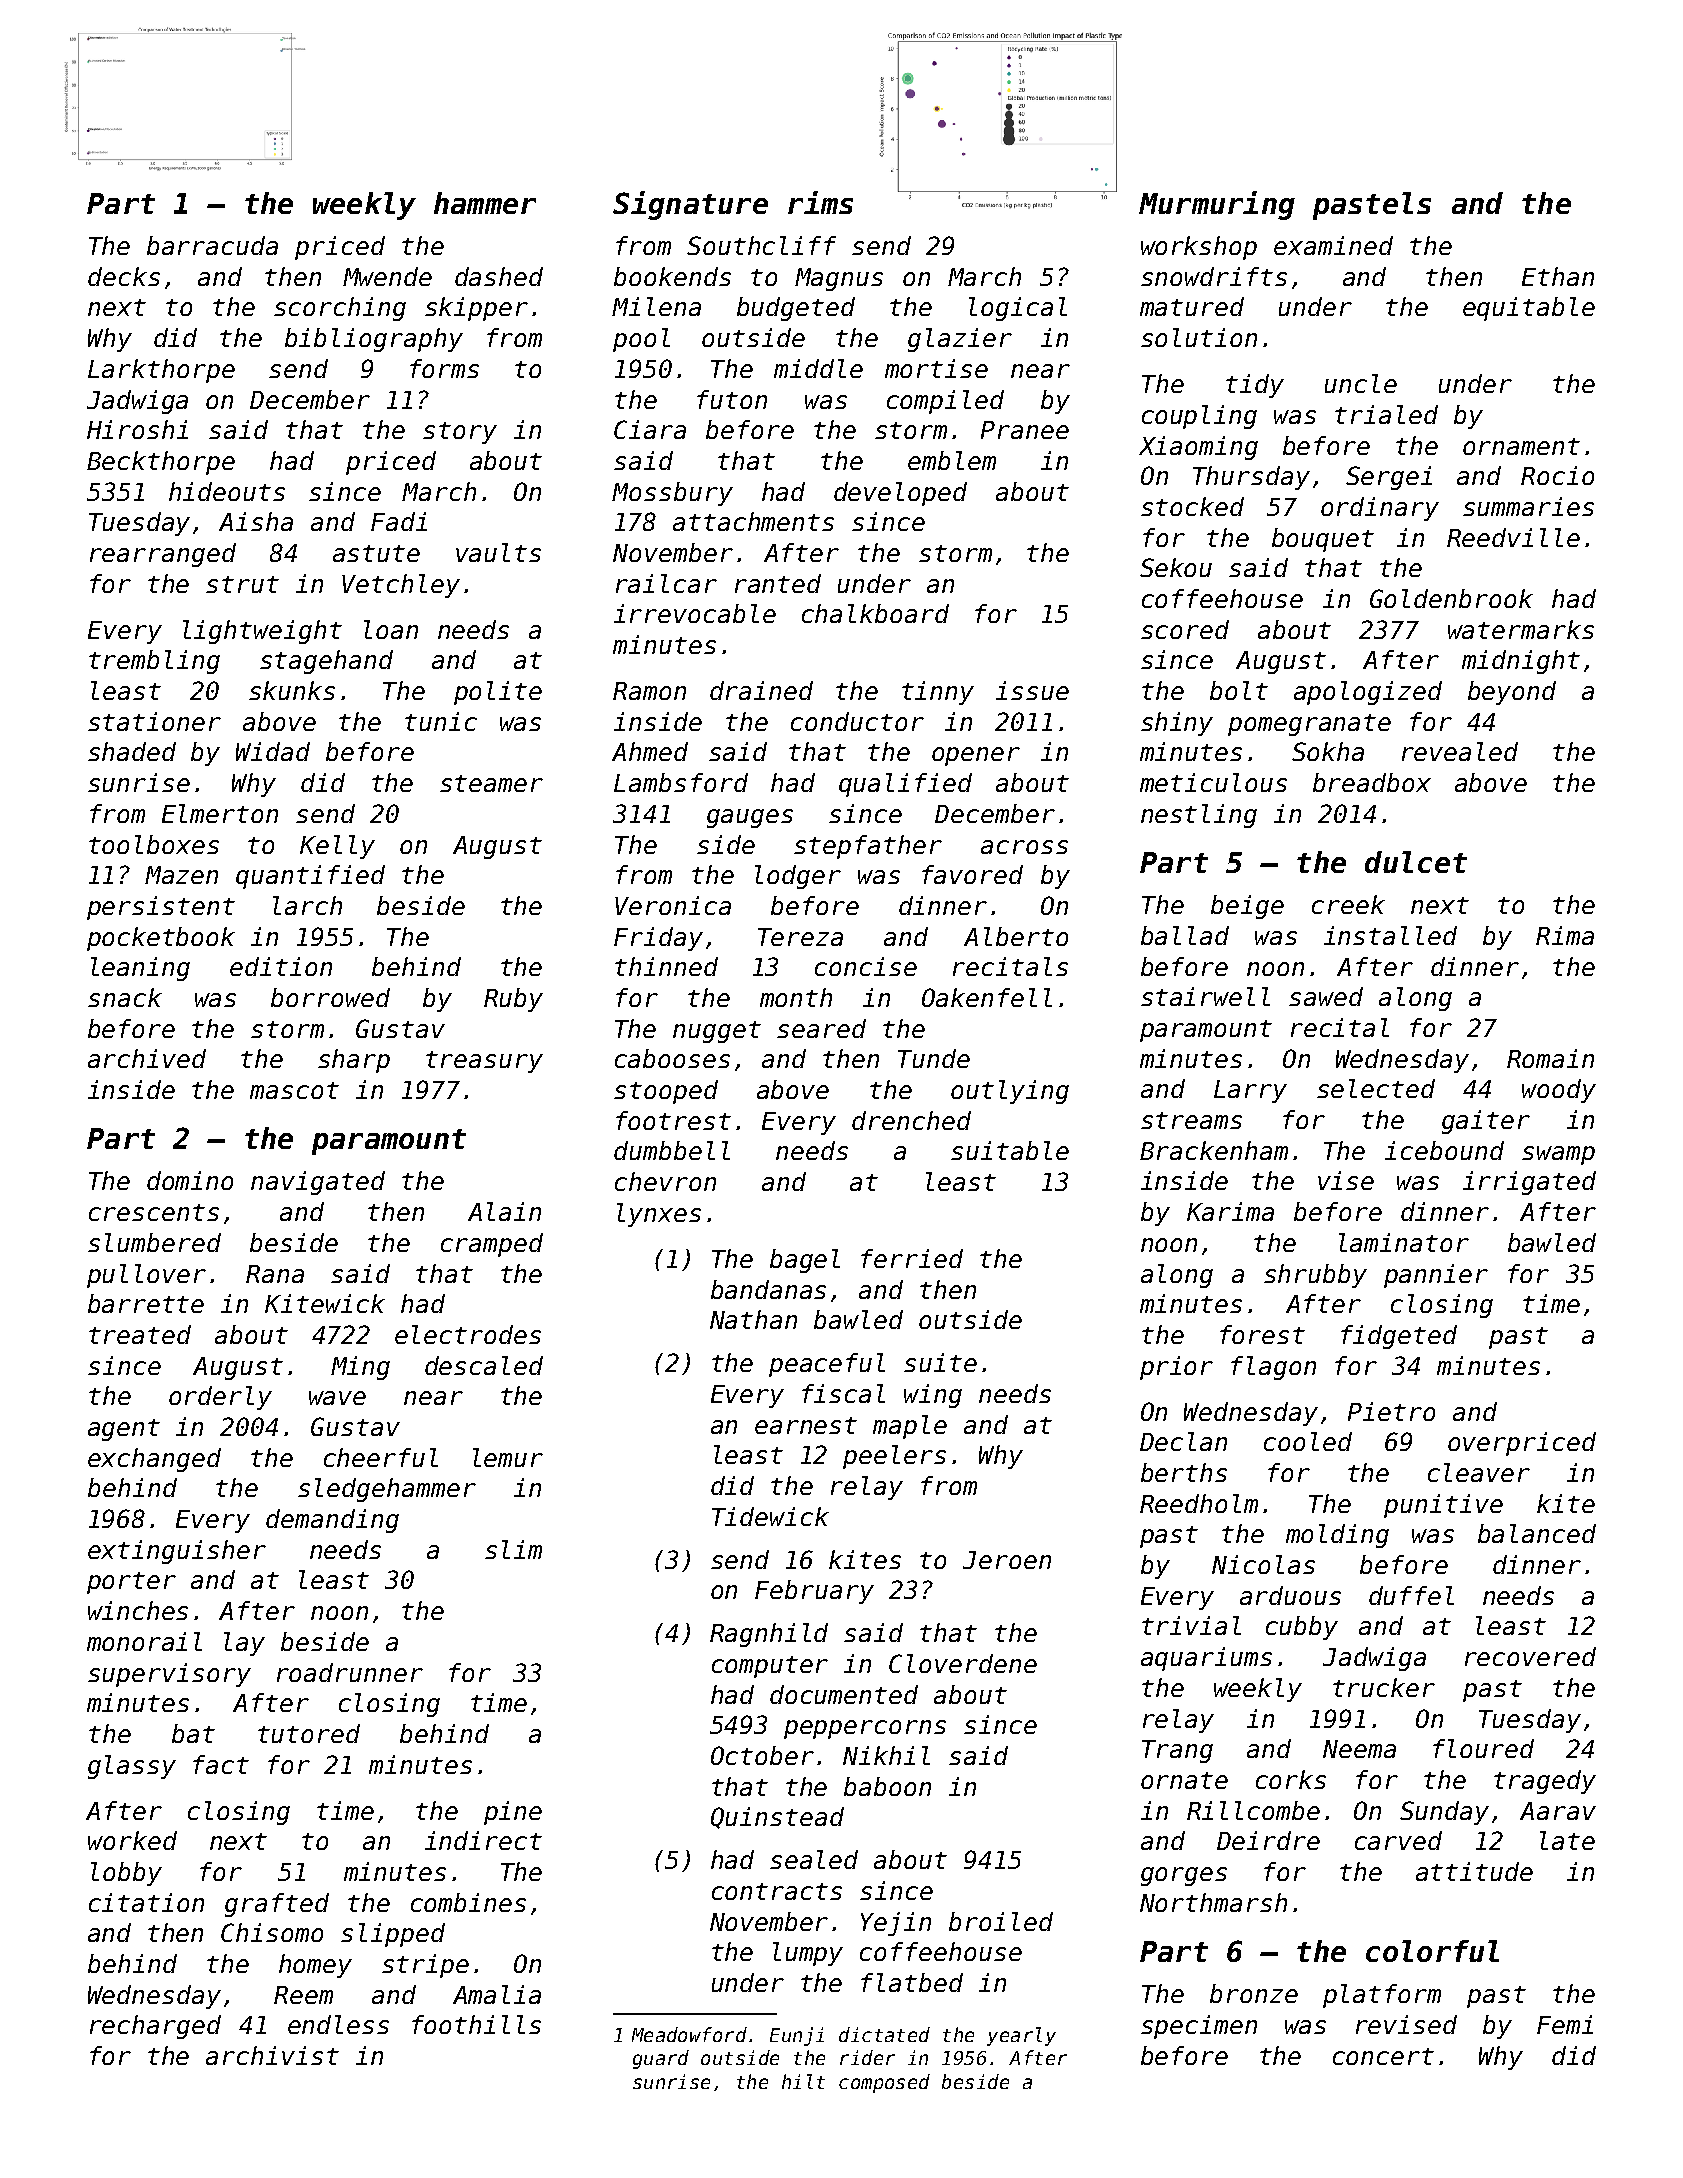 This page has height=2178, width=1683. Describe the element at coordinates (508, 1457) in the page. I see `lemur` at that location.
